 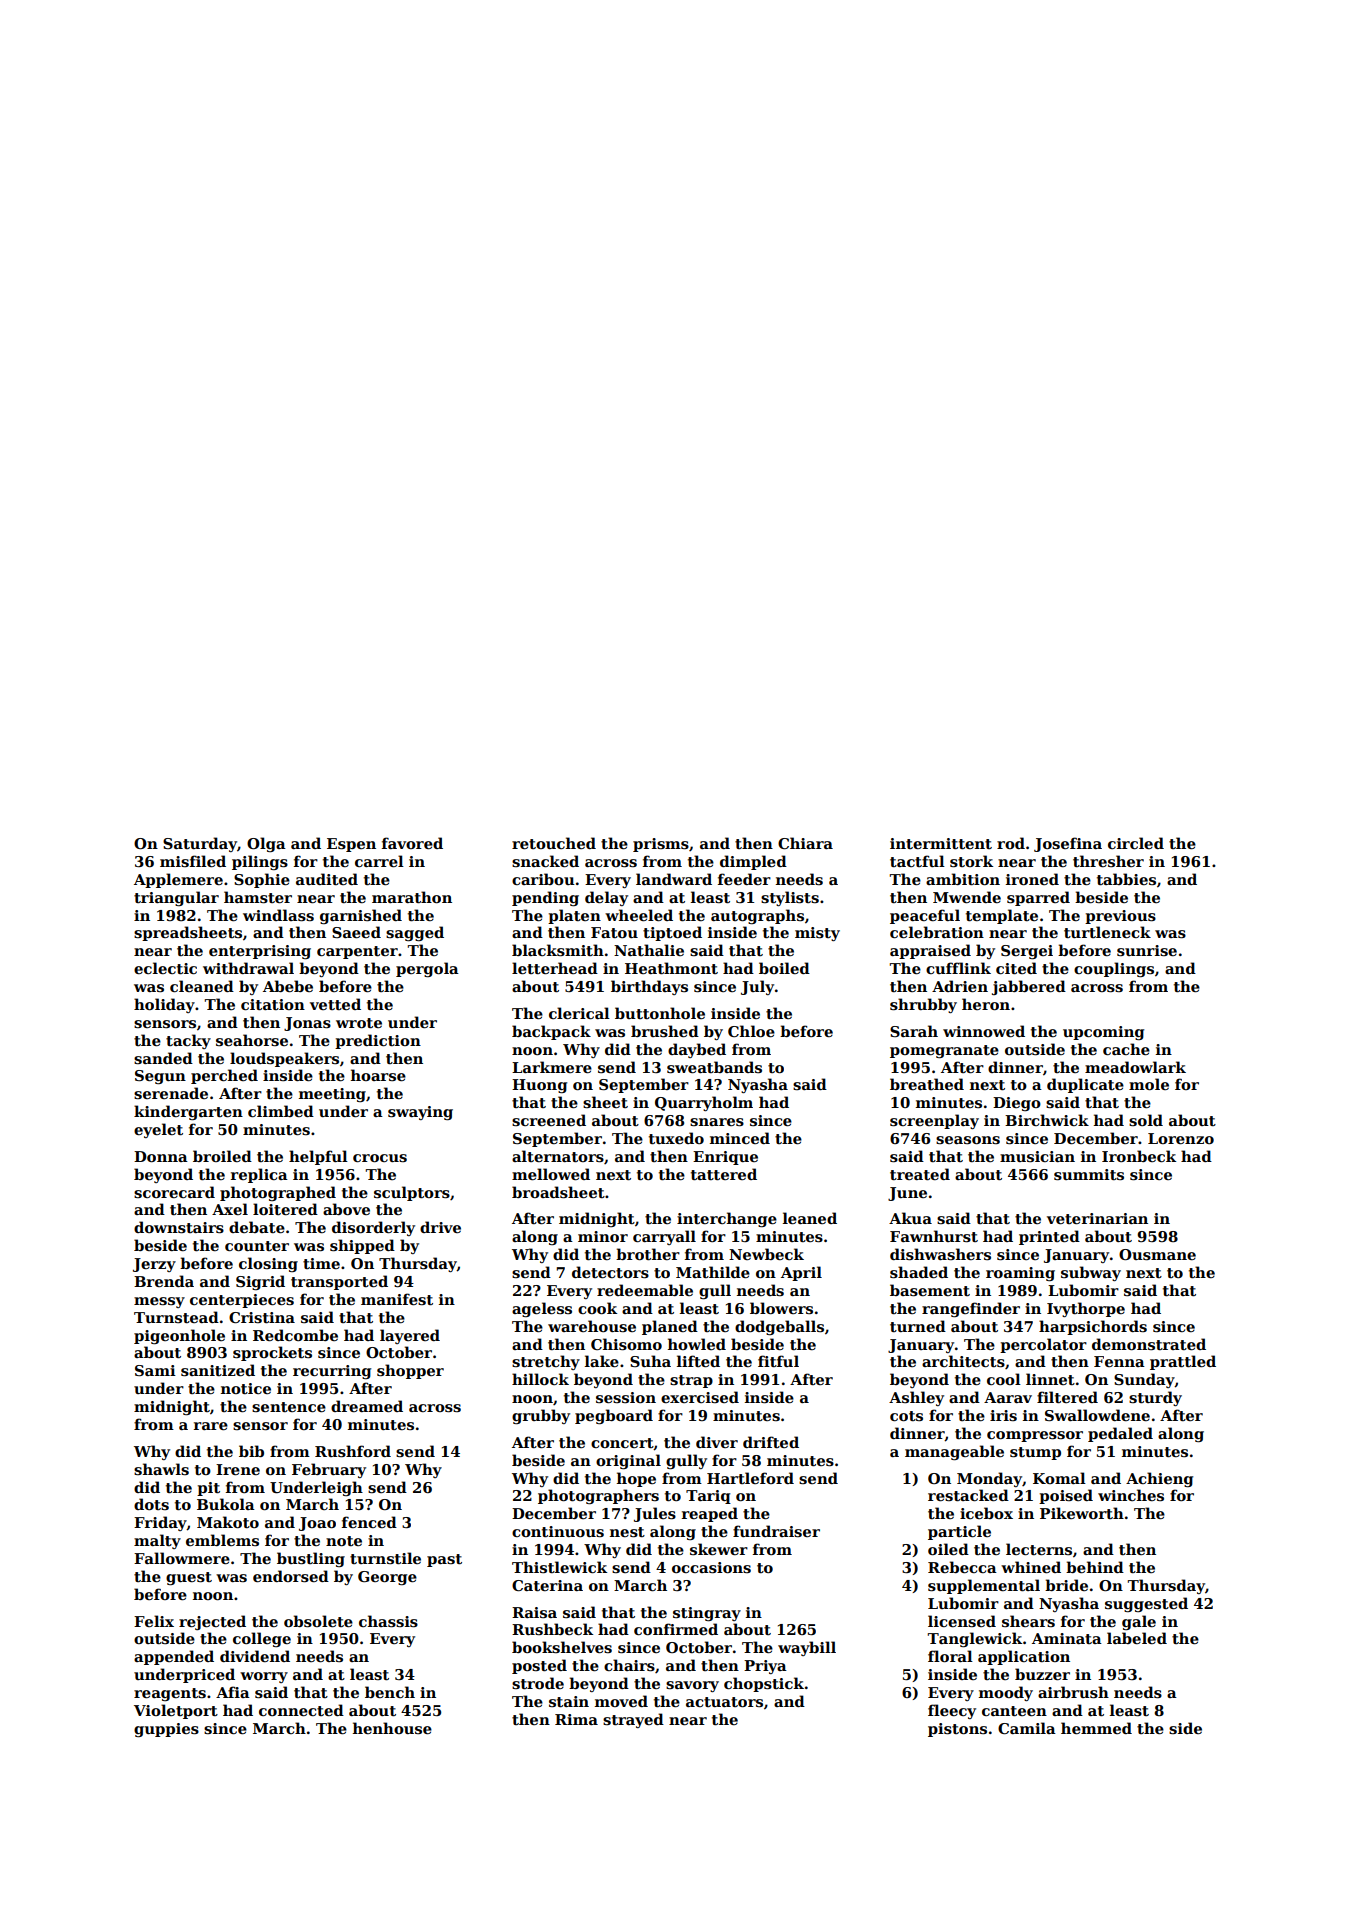 I want to click on Saturday, so click(x=200, y=844).
